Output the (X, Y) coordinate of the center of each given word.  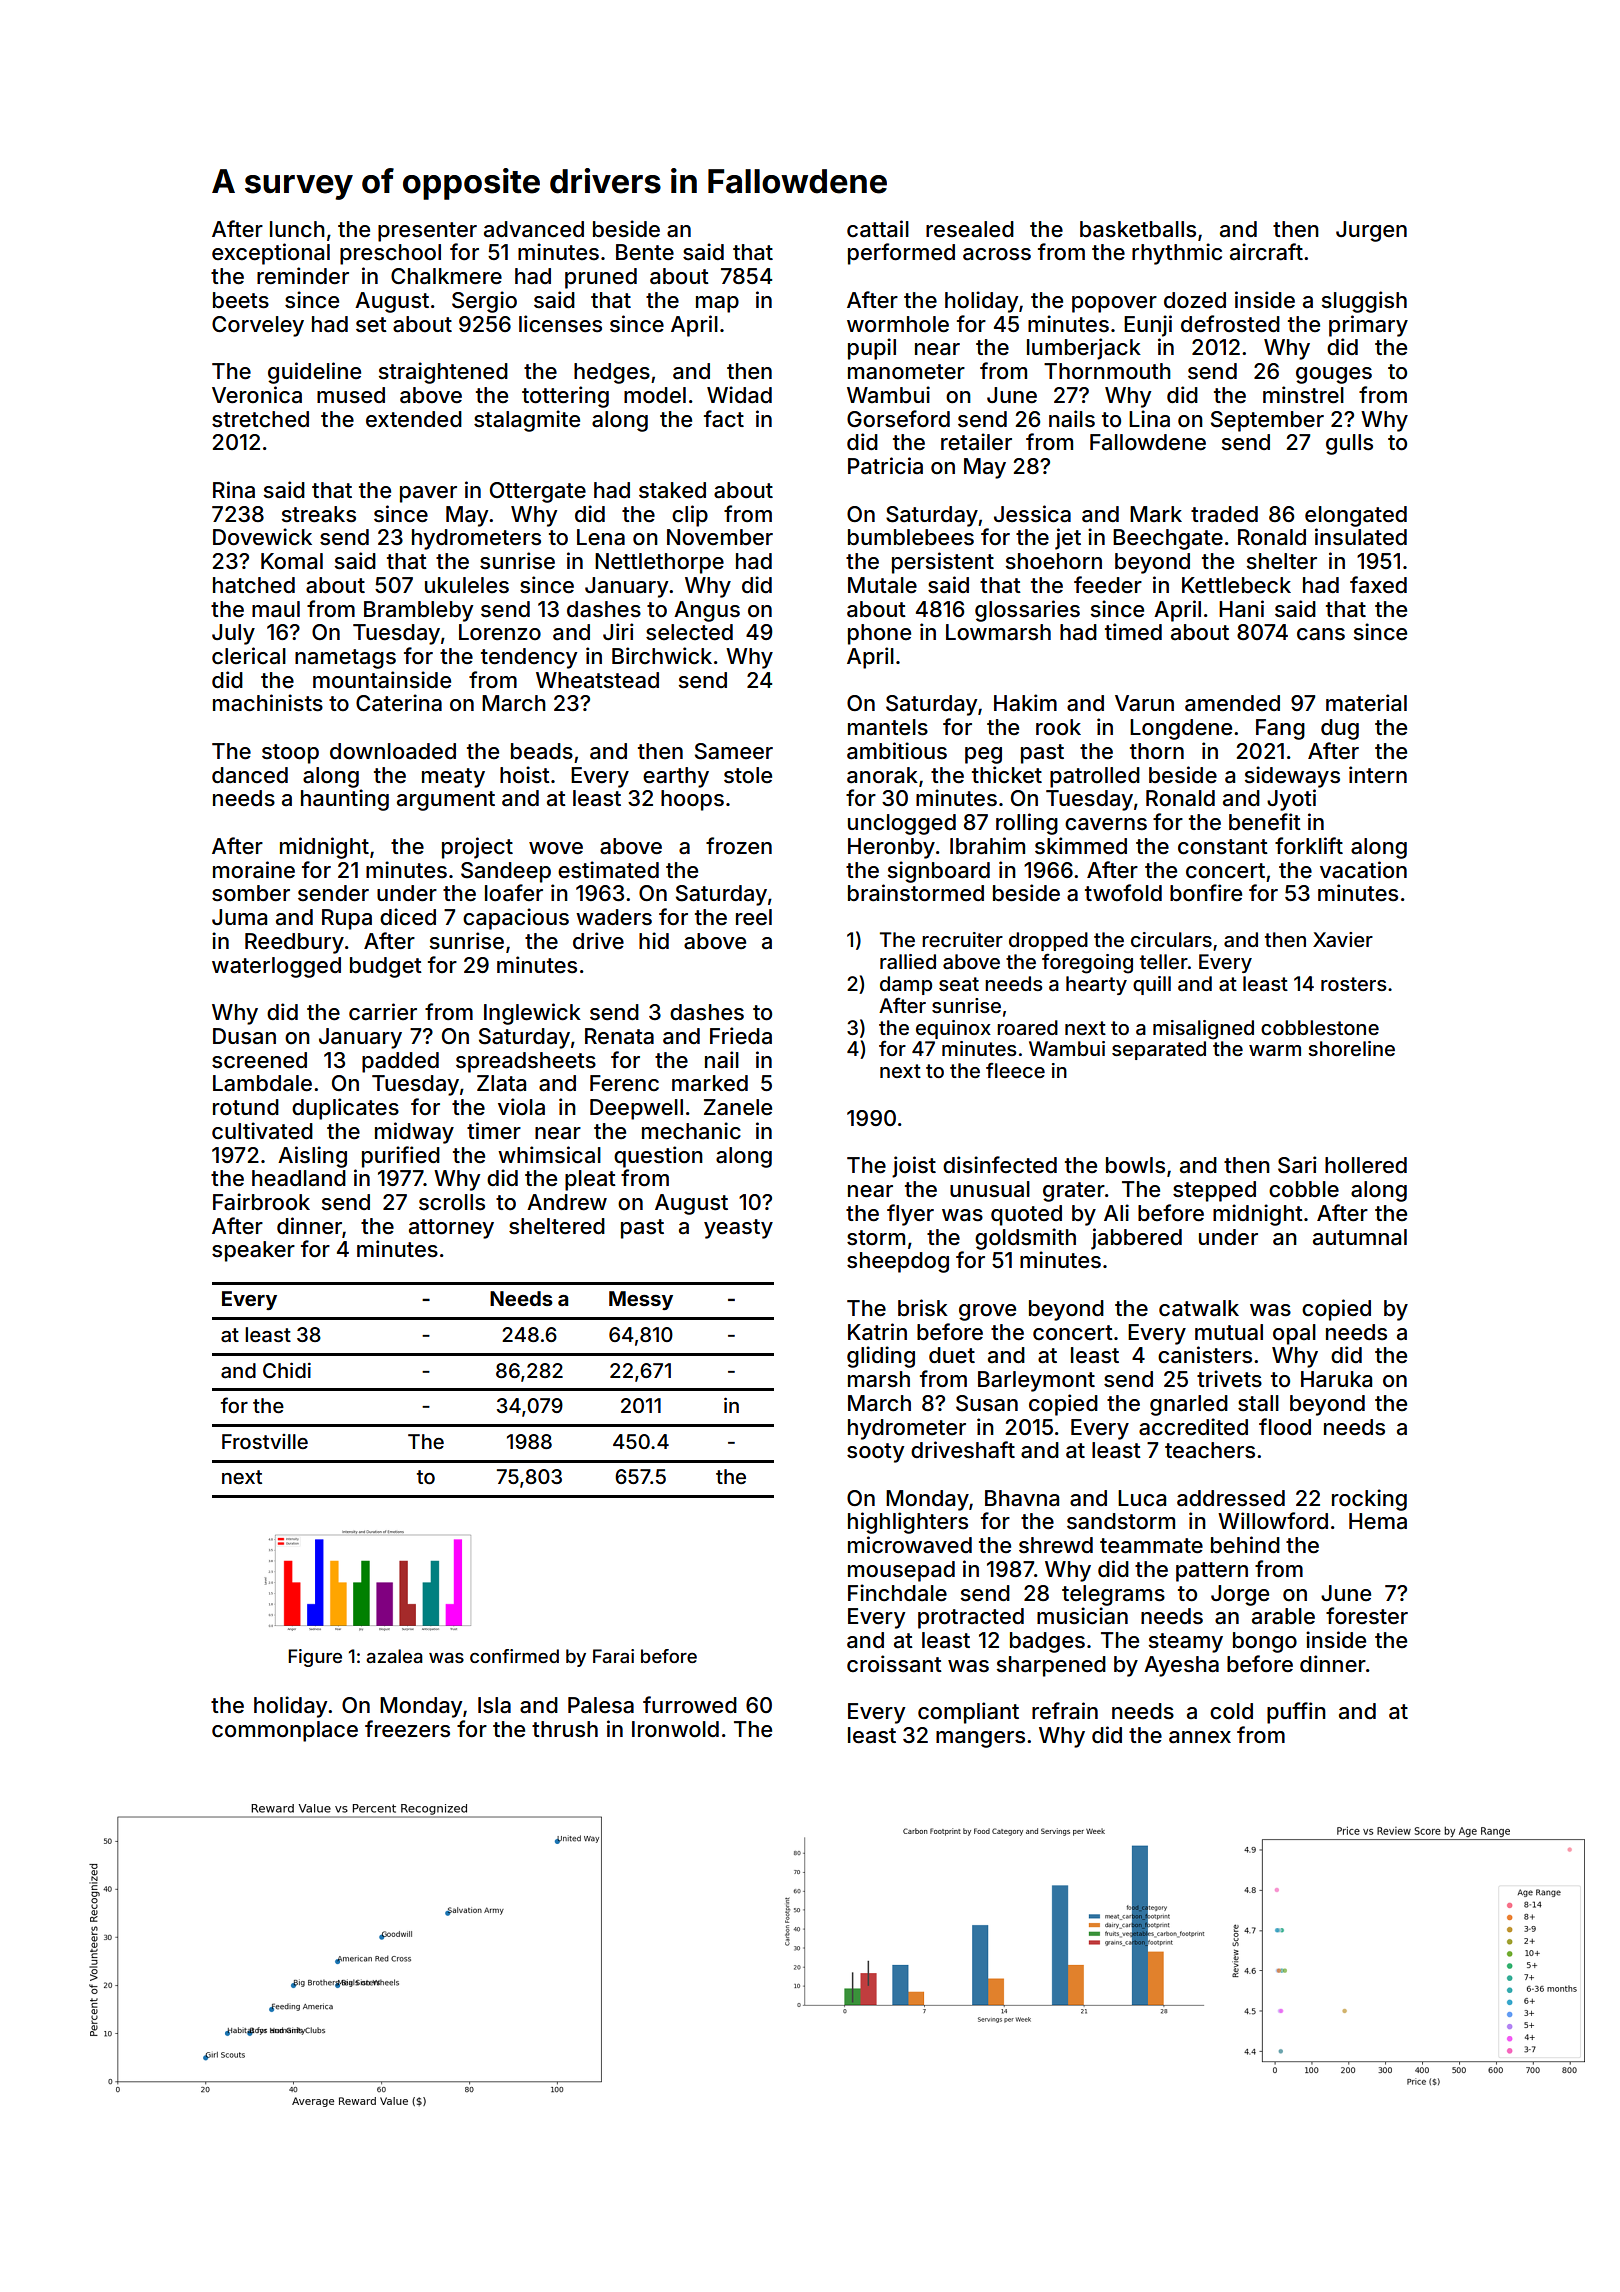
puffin (1296, 1713)
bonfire (1206, 892)
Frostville (265, 1441)
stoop (290, 754)
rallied (908, 961)
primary (1368, 326)
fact (724, 419)
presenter (427, 232)
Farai (613, 1656)
